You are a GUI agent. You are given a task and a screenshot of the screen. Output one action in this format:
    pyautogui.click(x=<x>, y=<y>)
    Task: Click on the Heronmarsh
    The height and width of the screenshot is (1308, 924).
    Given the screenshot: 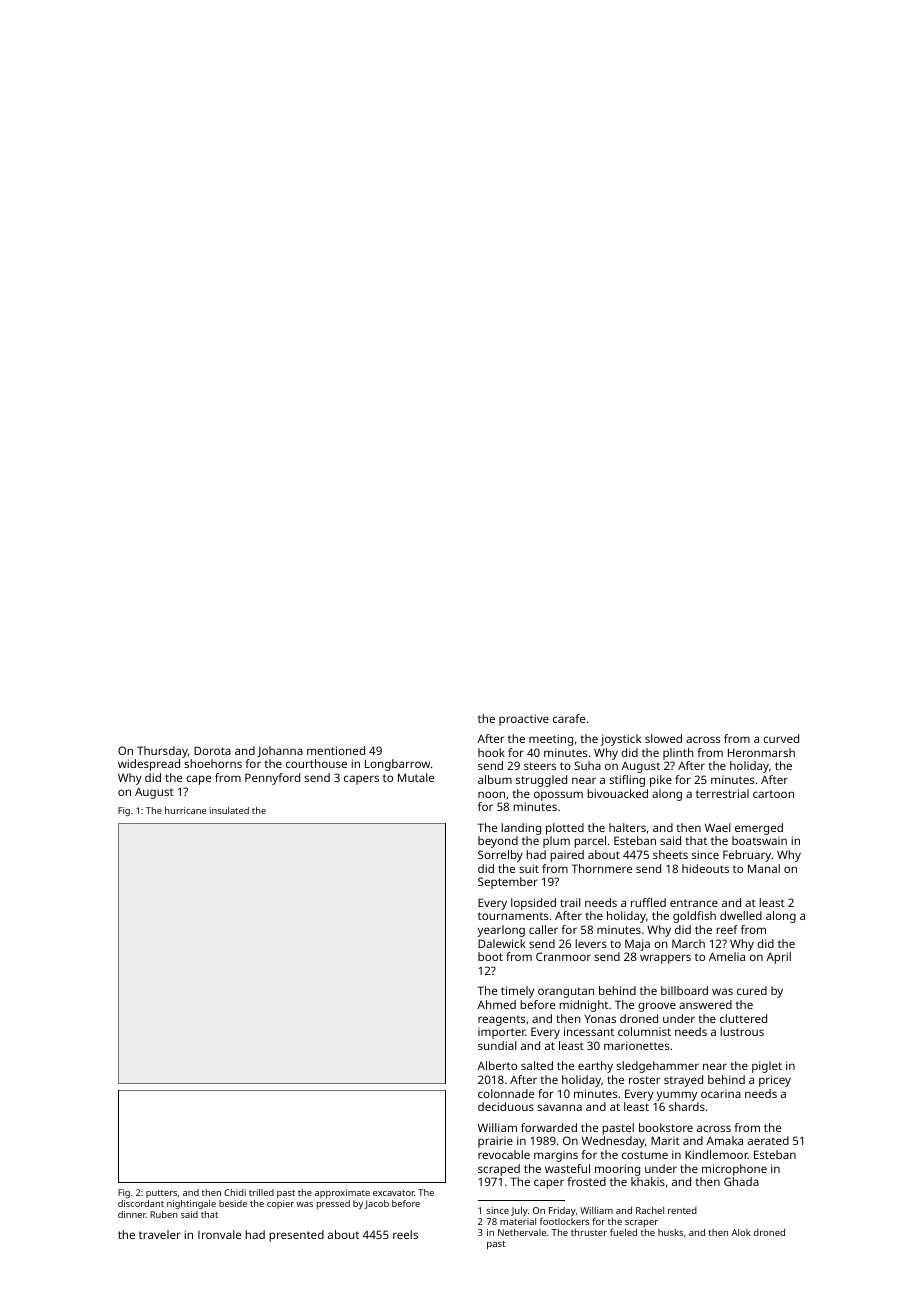 What is the action you would take?
    pyautogui.click(x=761, y=752)
